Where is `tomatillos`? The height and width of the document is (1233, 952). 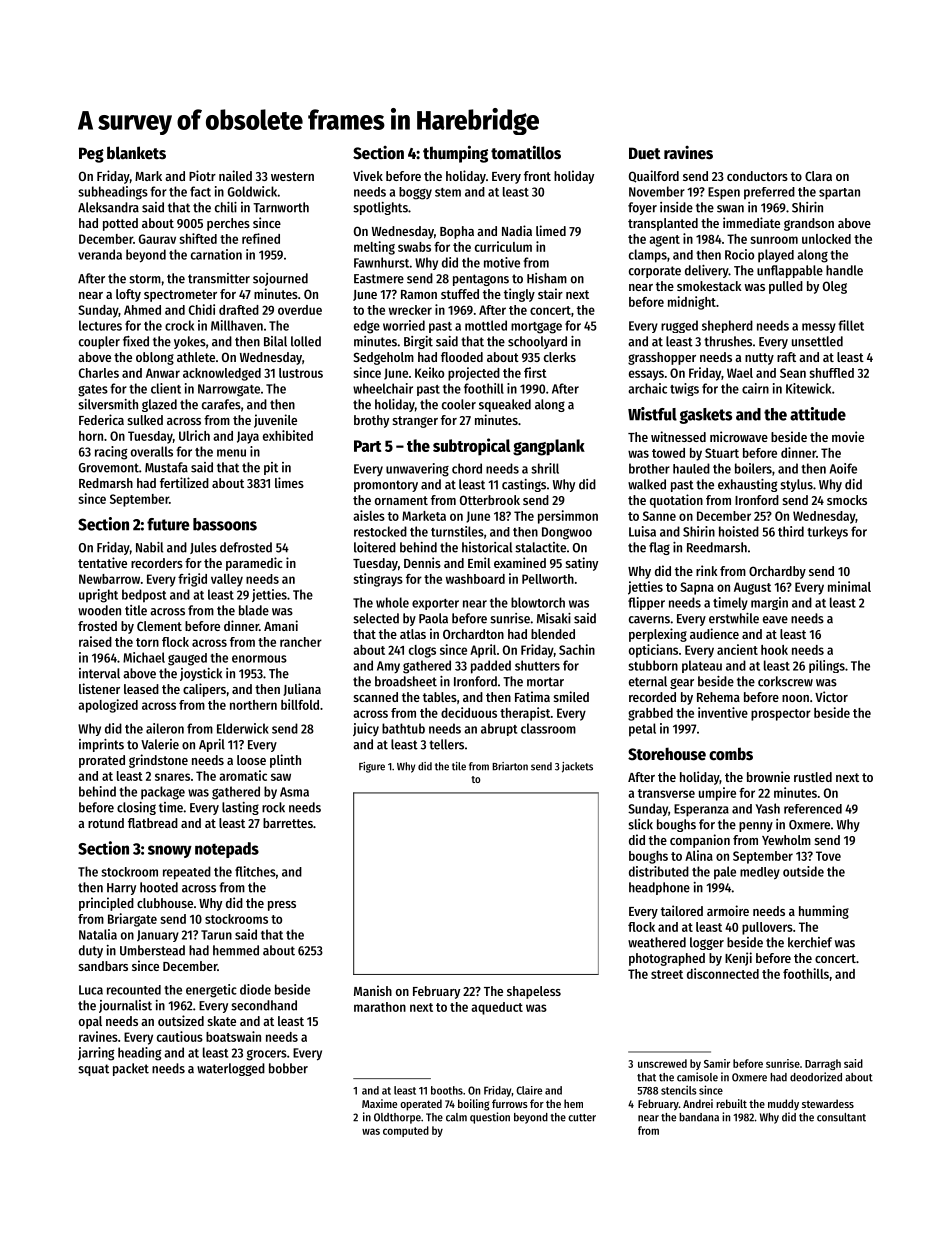
tomatillos is located at coordinates (526, 152).
